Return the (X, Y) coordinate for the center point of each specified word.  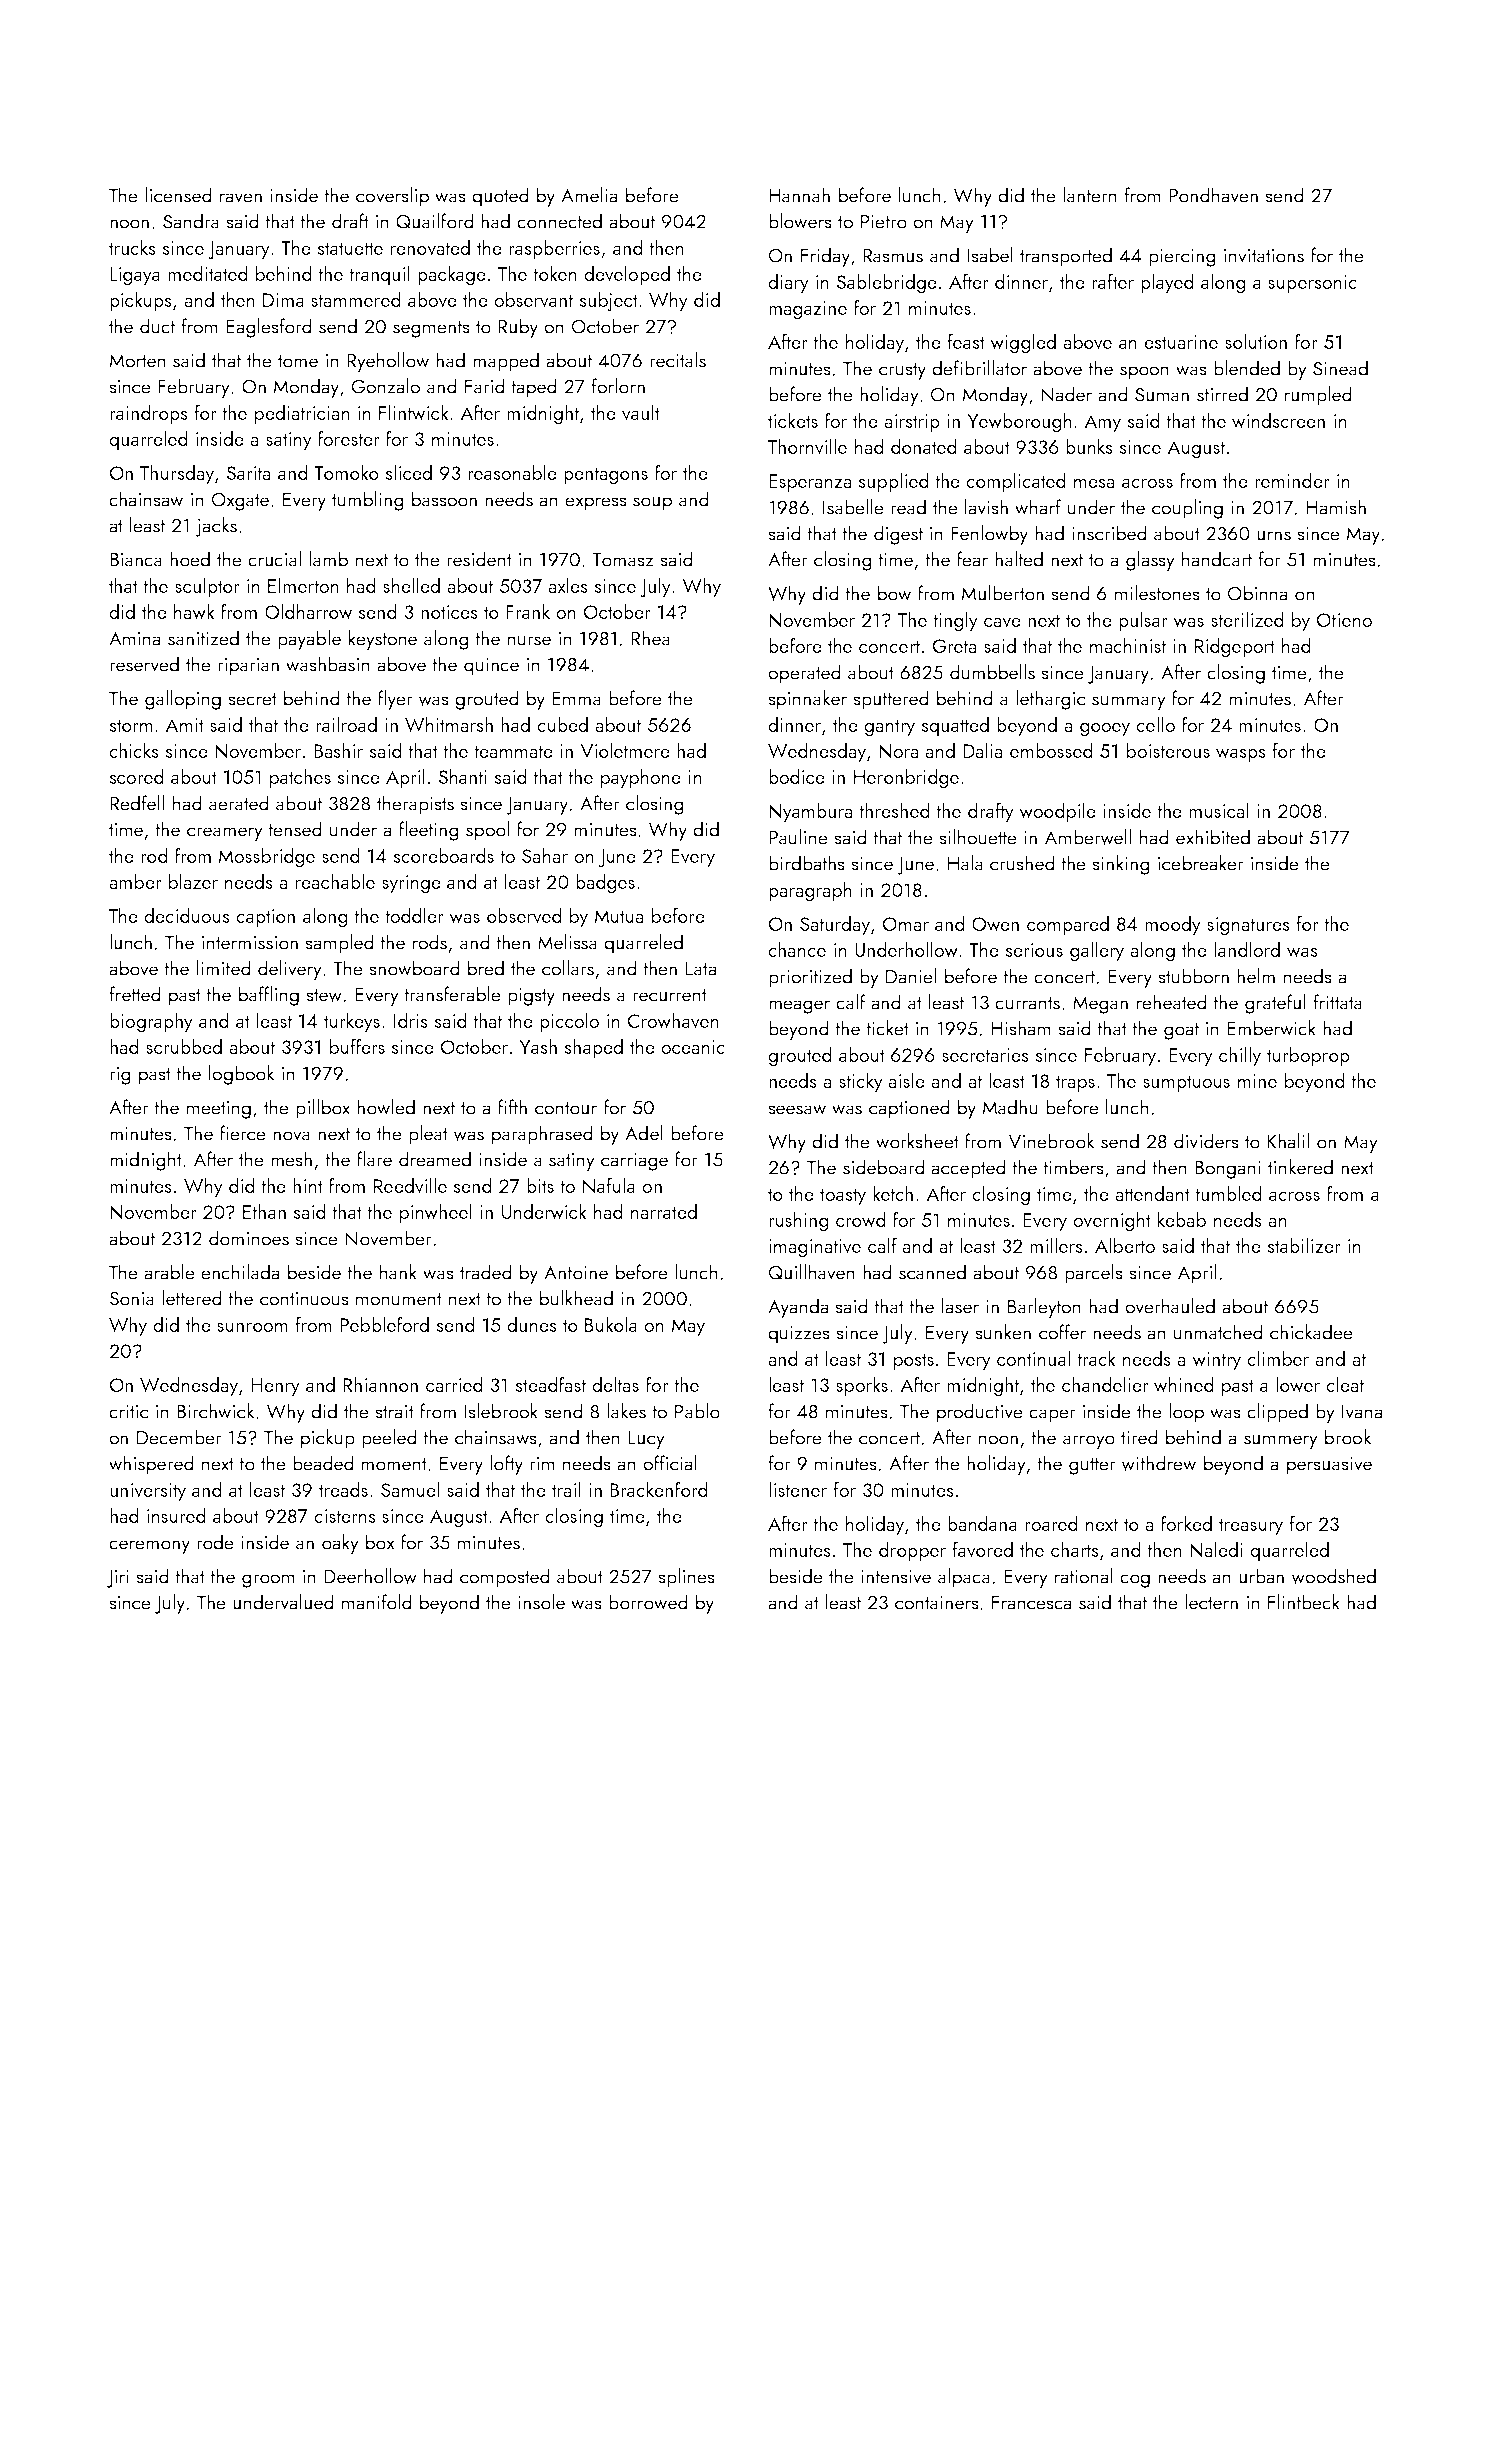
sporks (862, 1386)
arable (169, 1272)
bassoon (444, 499)
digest (898, 535)
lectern (1211, 1602)
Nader (1066, 394)
